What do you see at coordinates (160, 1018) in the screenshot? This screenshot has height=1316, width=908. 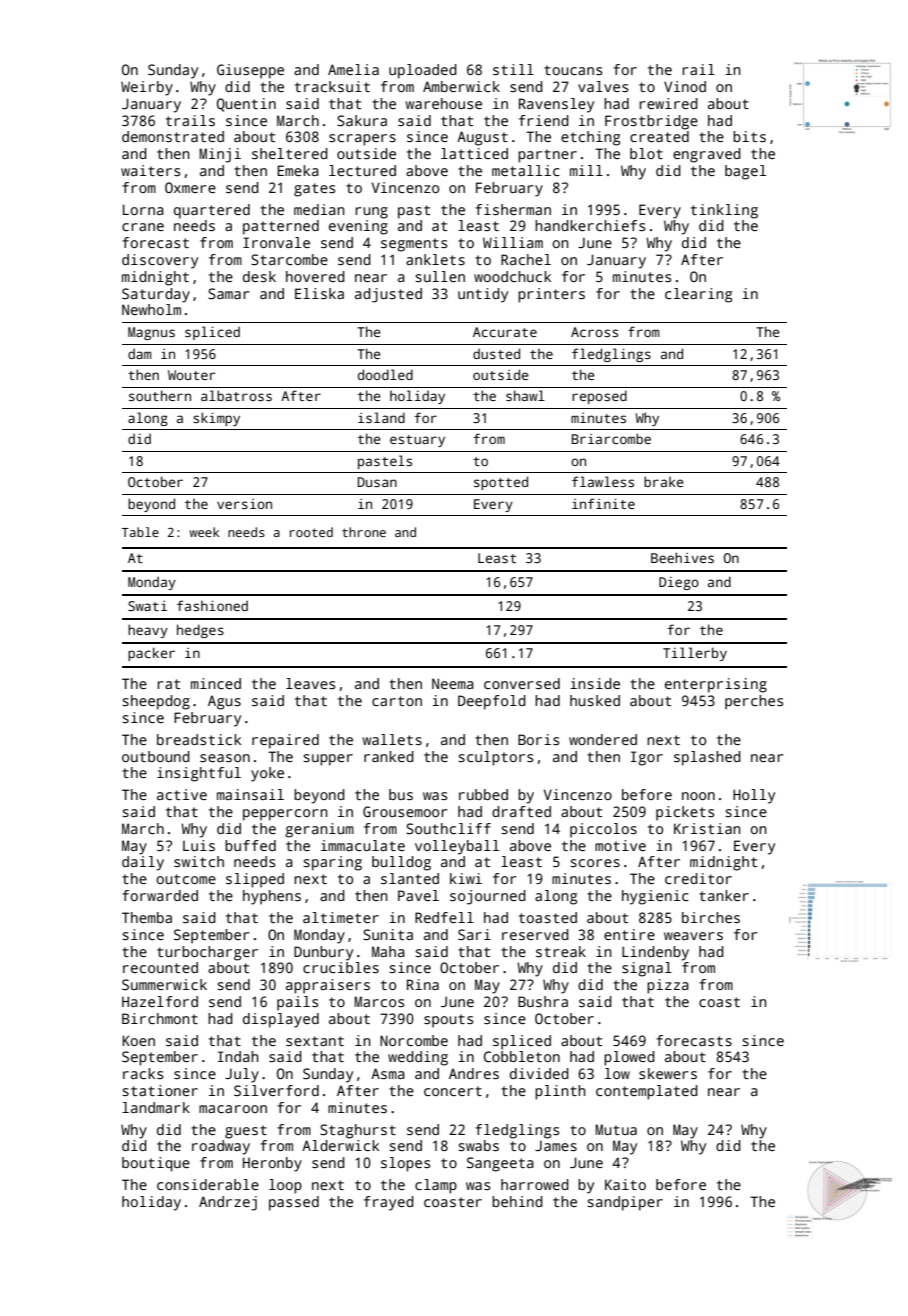 I see `Birchmont` at bounding box center [160, 1018].
